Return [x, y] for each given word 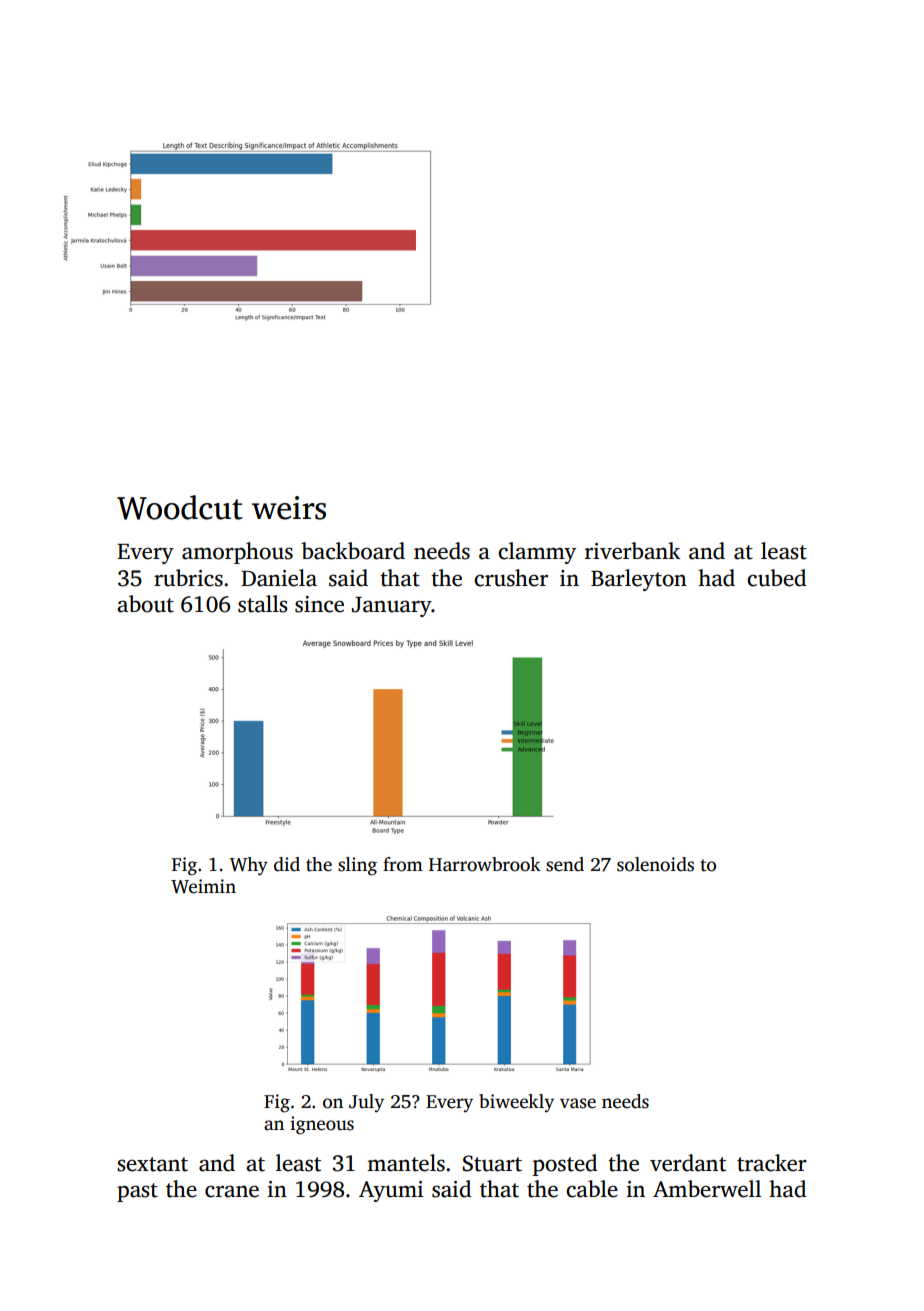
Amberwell [707, 1189]
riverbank [632, 551]
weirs [289, 508]
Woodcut [180, 507]
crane [232, 1191]
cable [592, 1189]
